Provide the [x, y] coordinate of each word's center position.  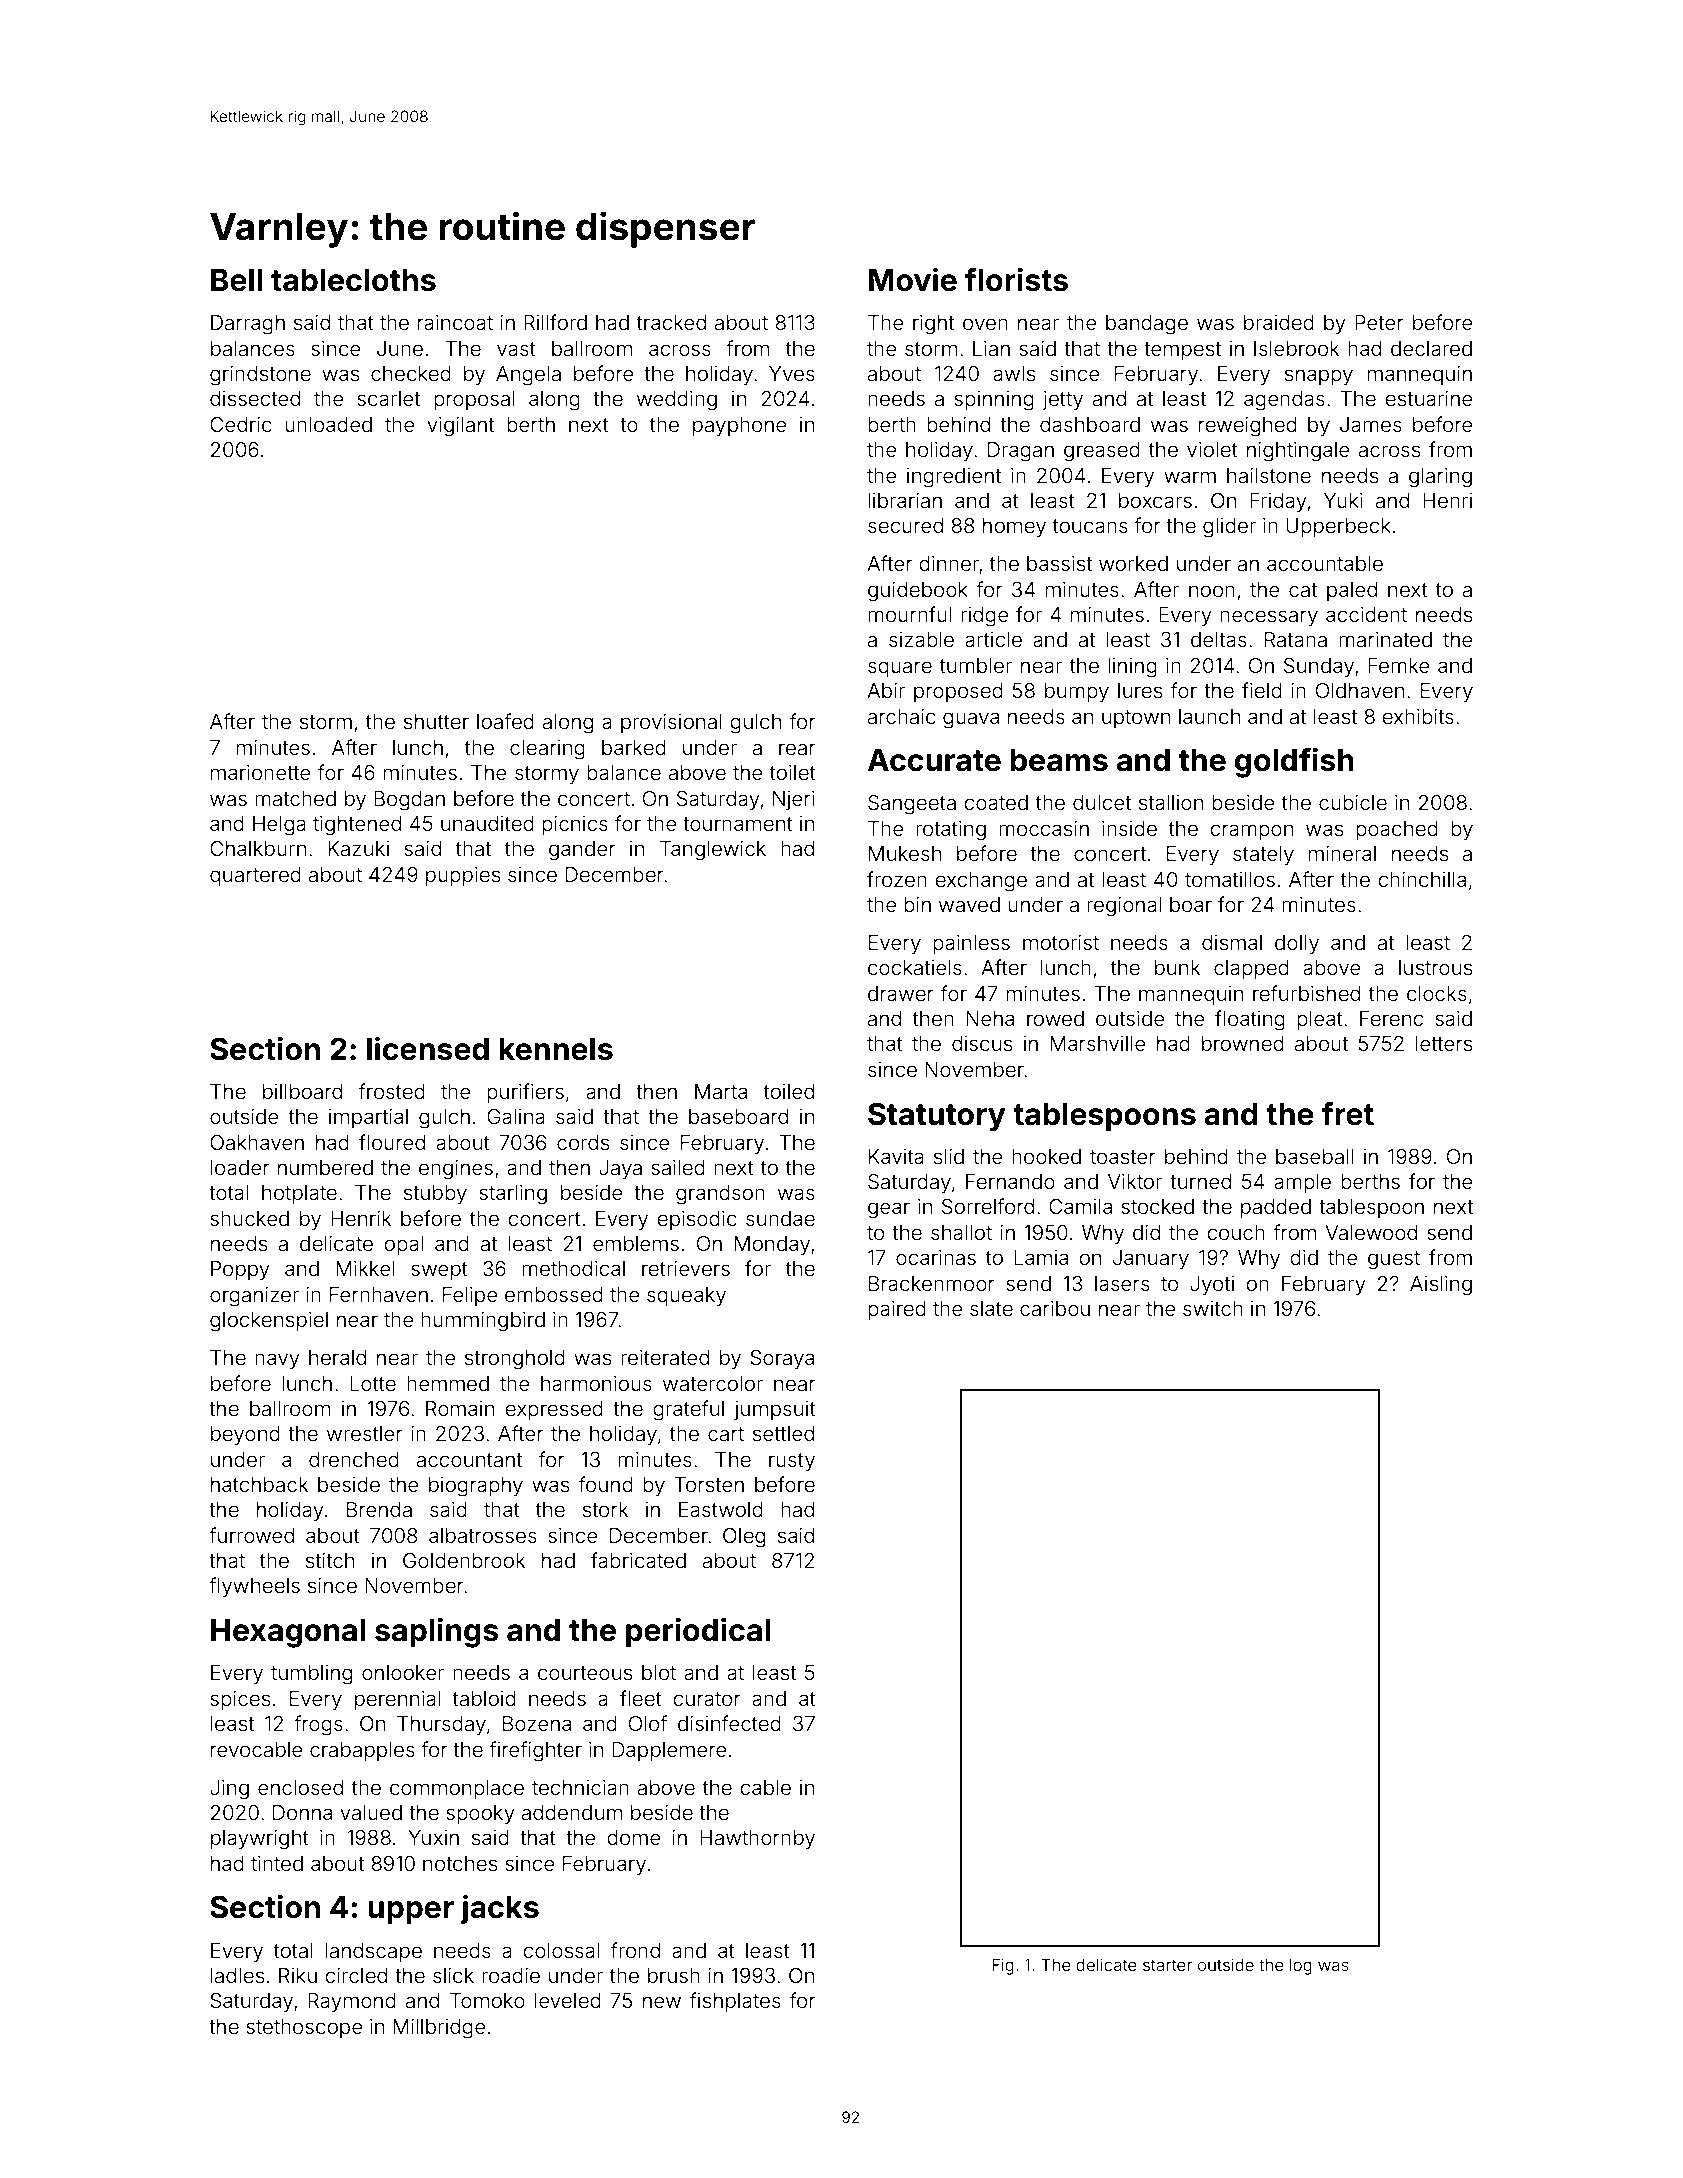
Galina [516, 1116]
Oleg [744, 1538]
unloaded [328, 424]
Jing [229, 1790]
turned [1200, 1181]
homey [1014, 528]
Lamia [1041, 1257]
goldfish [1294, 763]
